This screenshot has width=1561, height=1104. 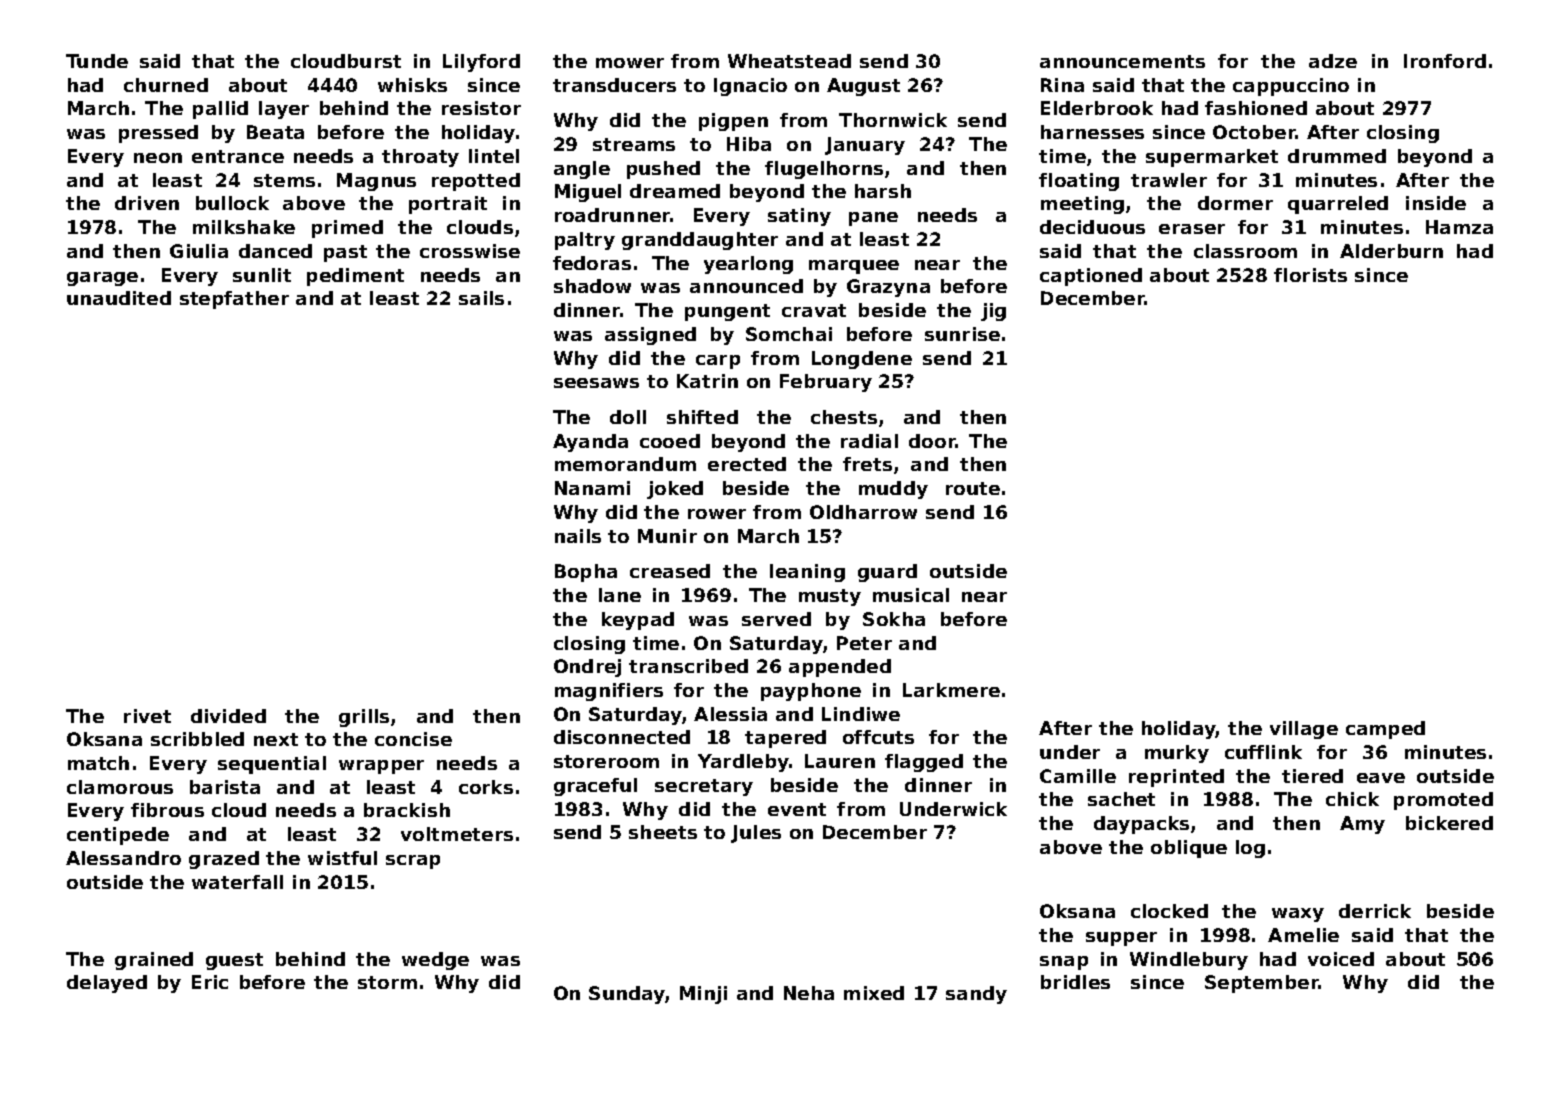 I want to click on florists, so click(x=1310, y=275).
